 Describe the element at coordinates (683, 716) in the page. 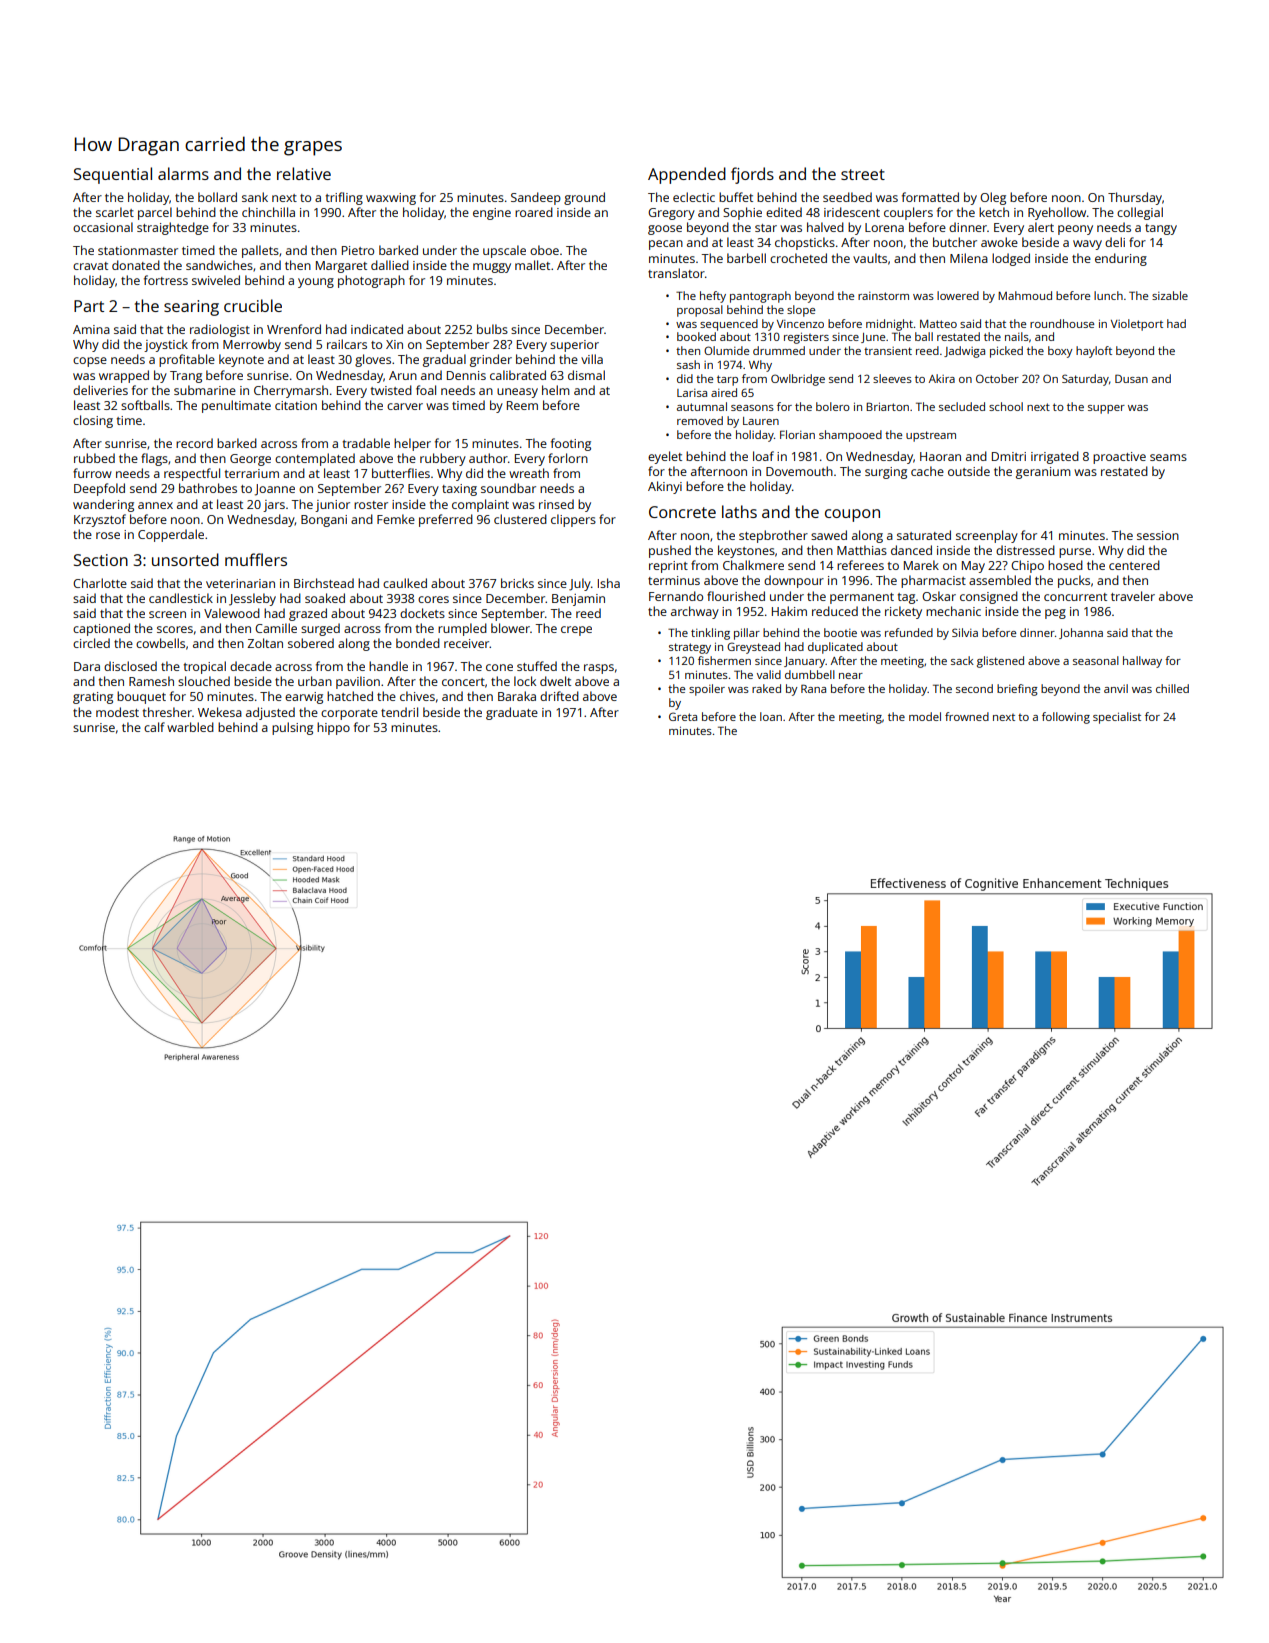

I see `Greta` at that location.
